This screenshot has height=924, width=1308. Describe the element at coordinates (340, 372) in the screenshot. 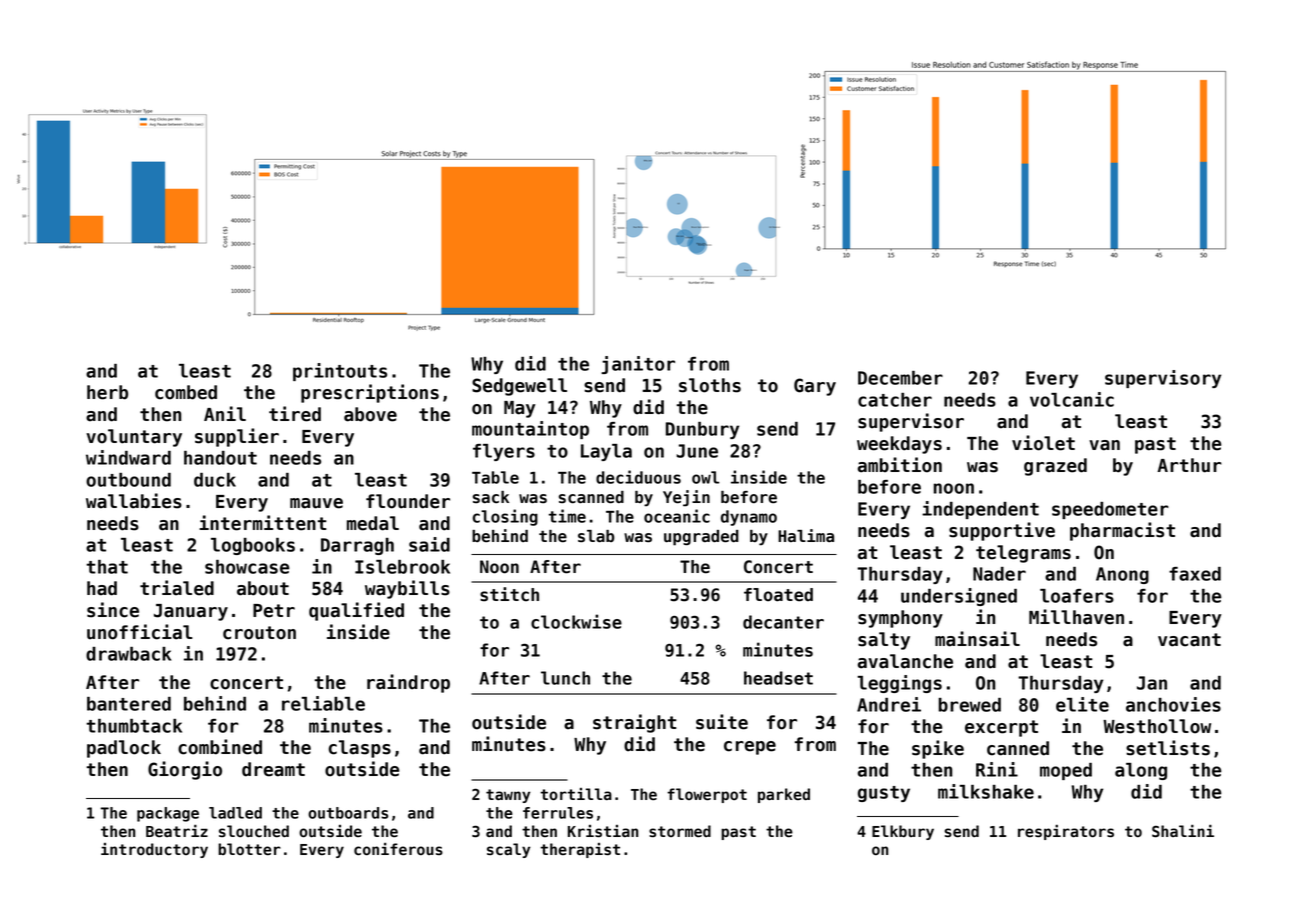

I see `printouts` at that location.
